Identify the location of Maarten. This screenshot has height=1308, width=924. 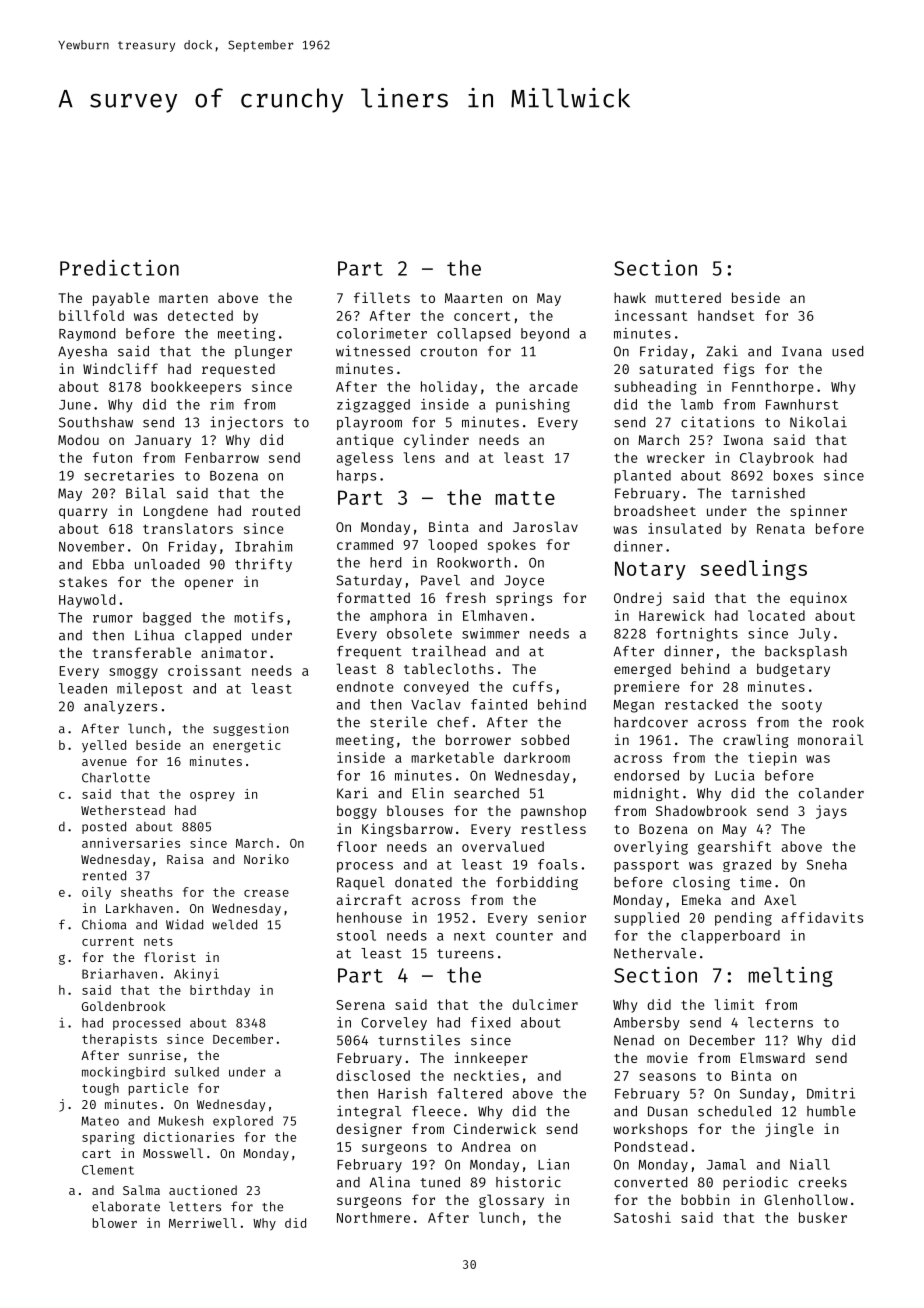
(473, 298).
